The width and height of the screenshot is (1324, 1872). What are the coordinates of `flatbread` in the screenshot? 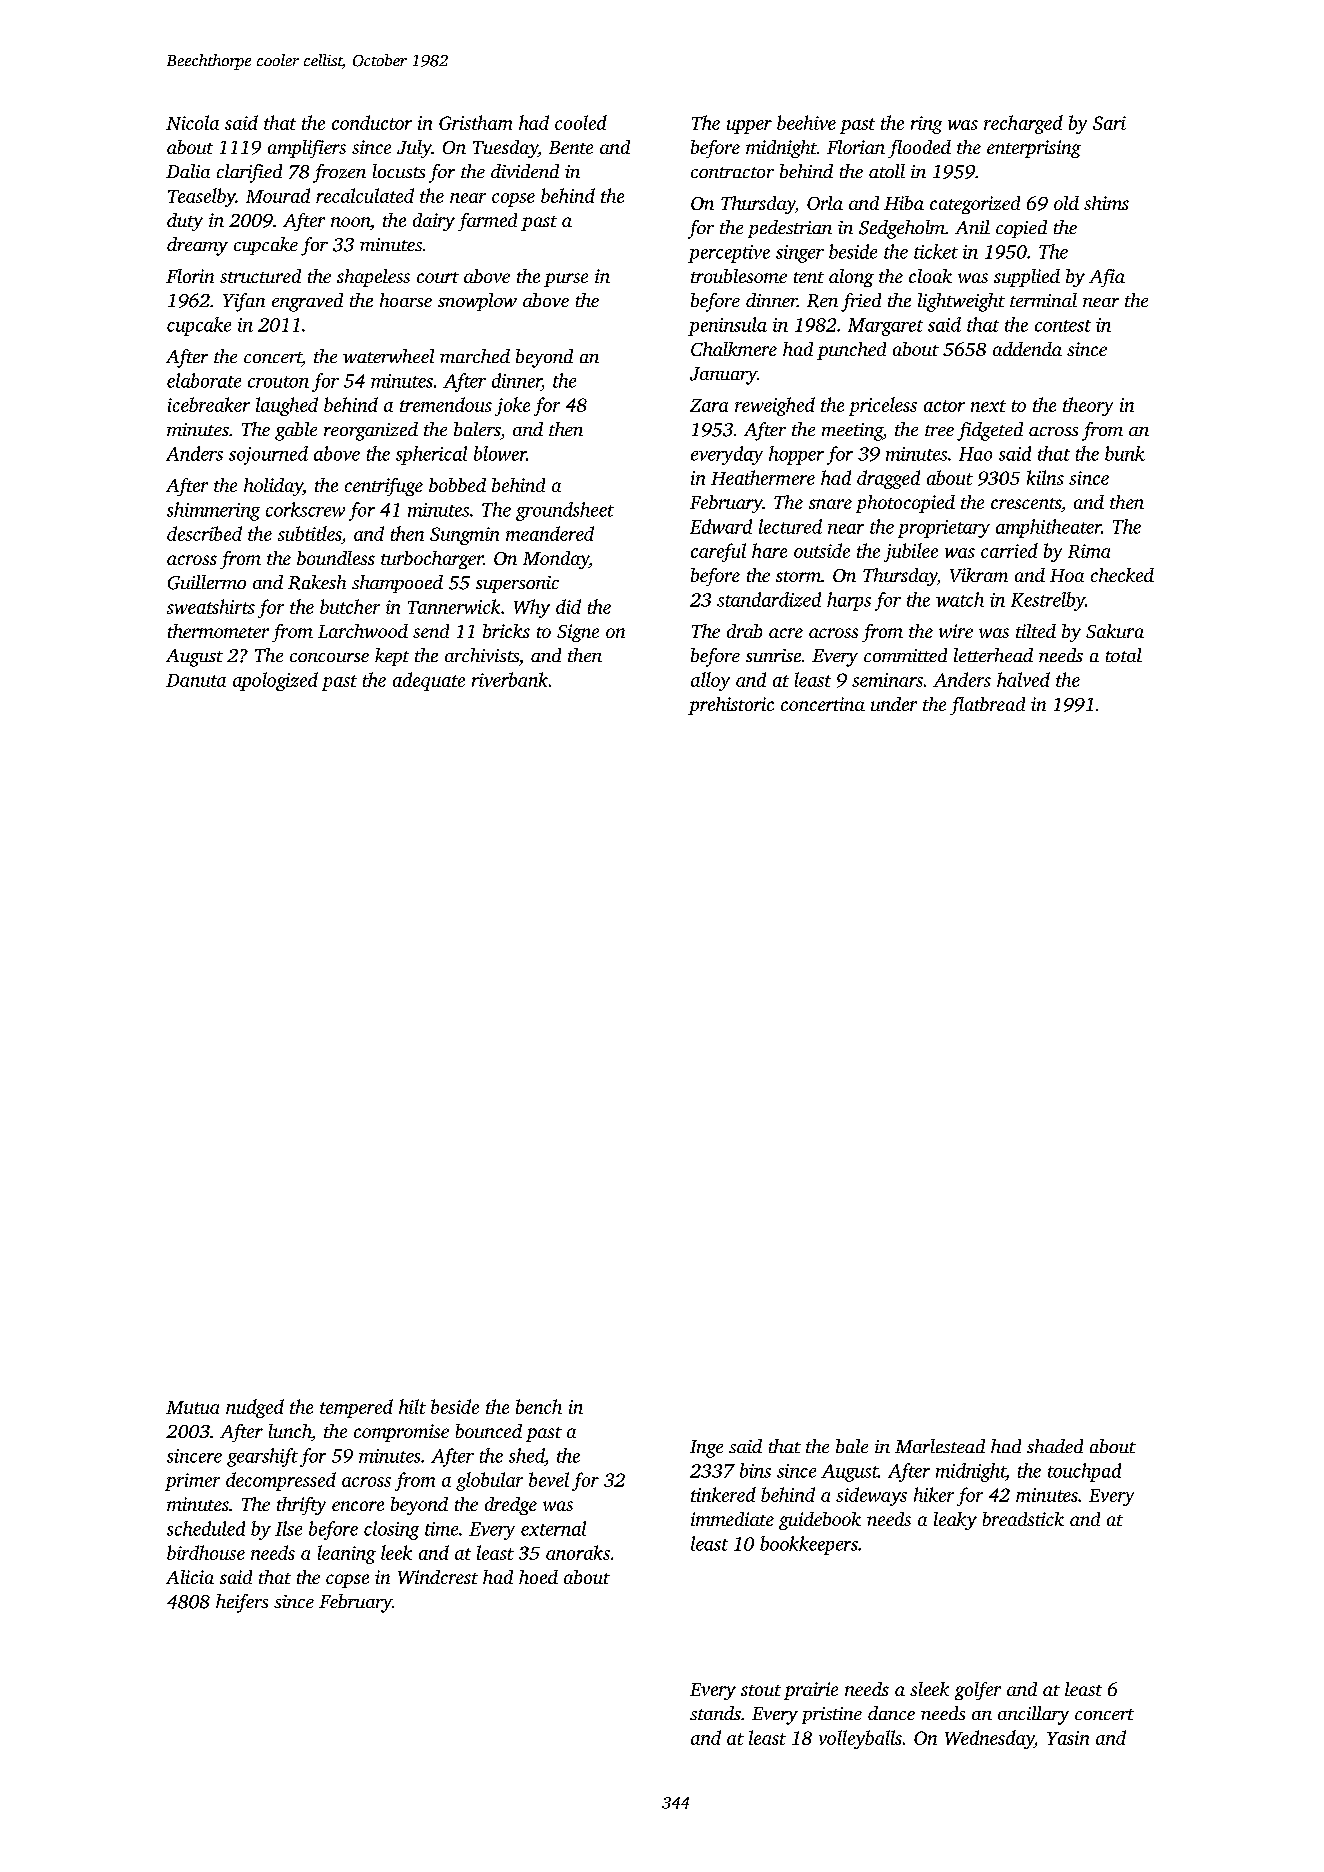 It's located at (987, 706).
